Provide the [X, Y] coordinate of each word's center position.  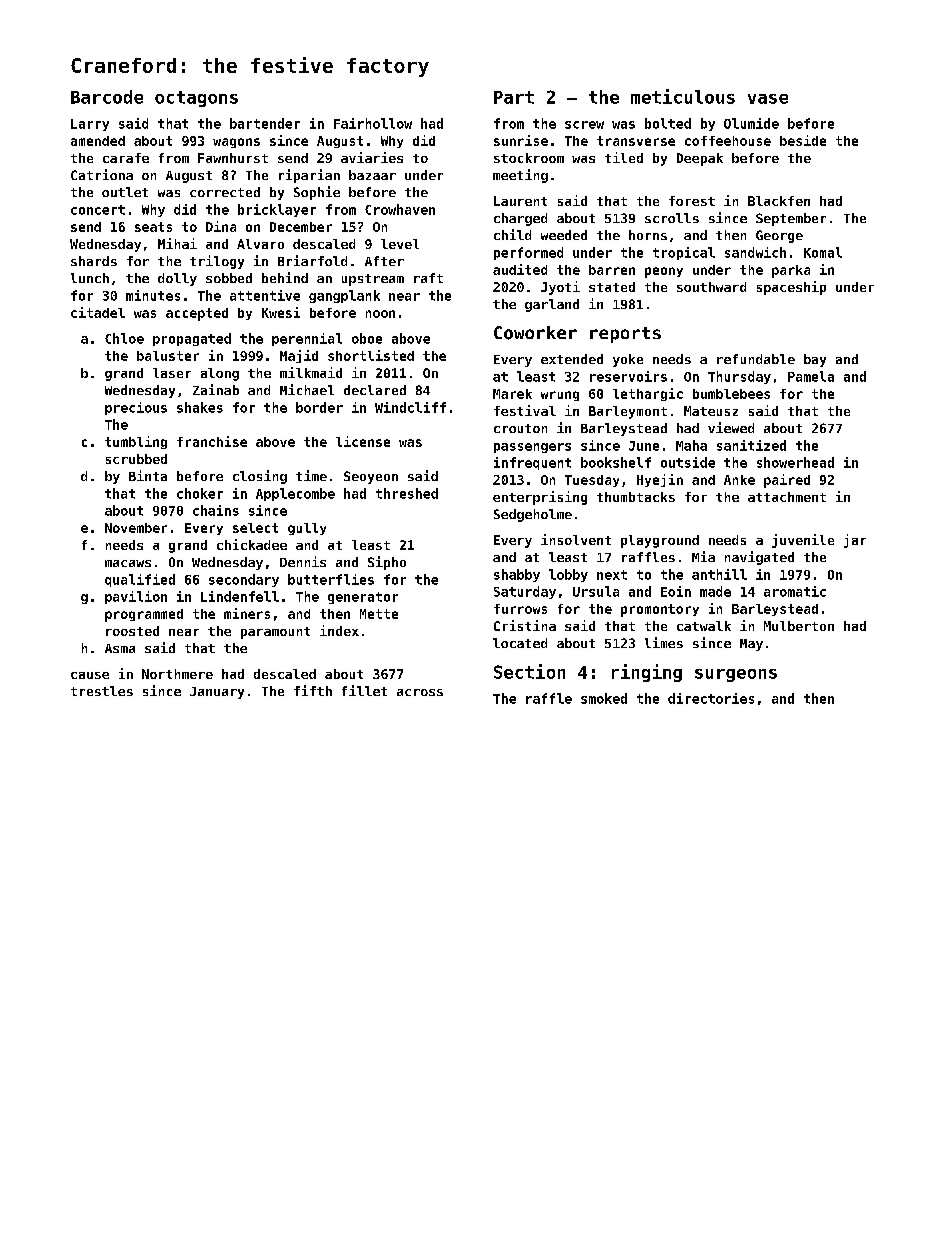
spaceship [791, 288]
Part [514, 97]
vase [768, 99]
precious [136, 408]
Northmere [177, 674]
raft [428, 278]
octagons [196, 99]
